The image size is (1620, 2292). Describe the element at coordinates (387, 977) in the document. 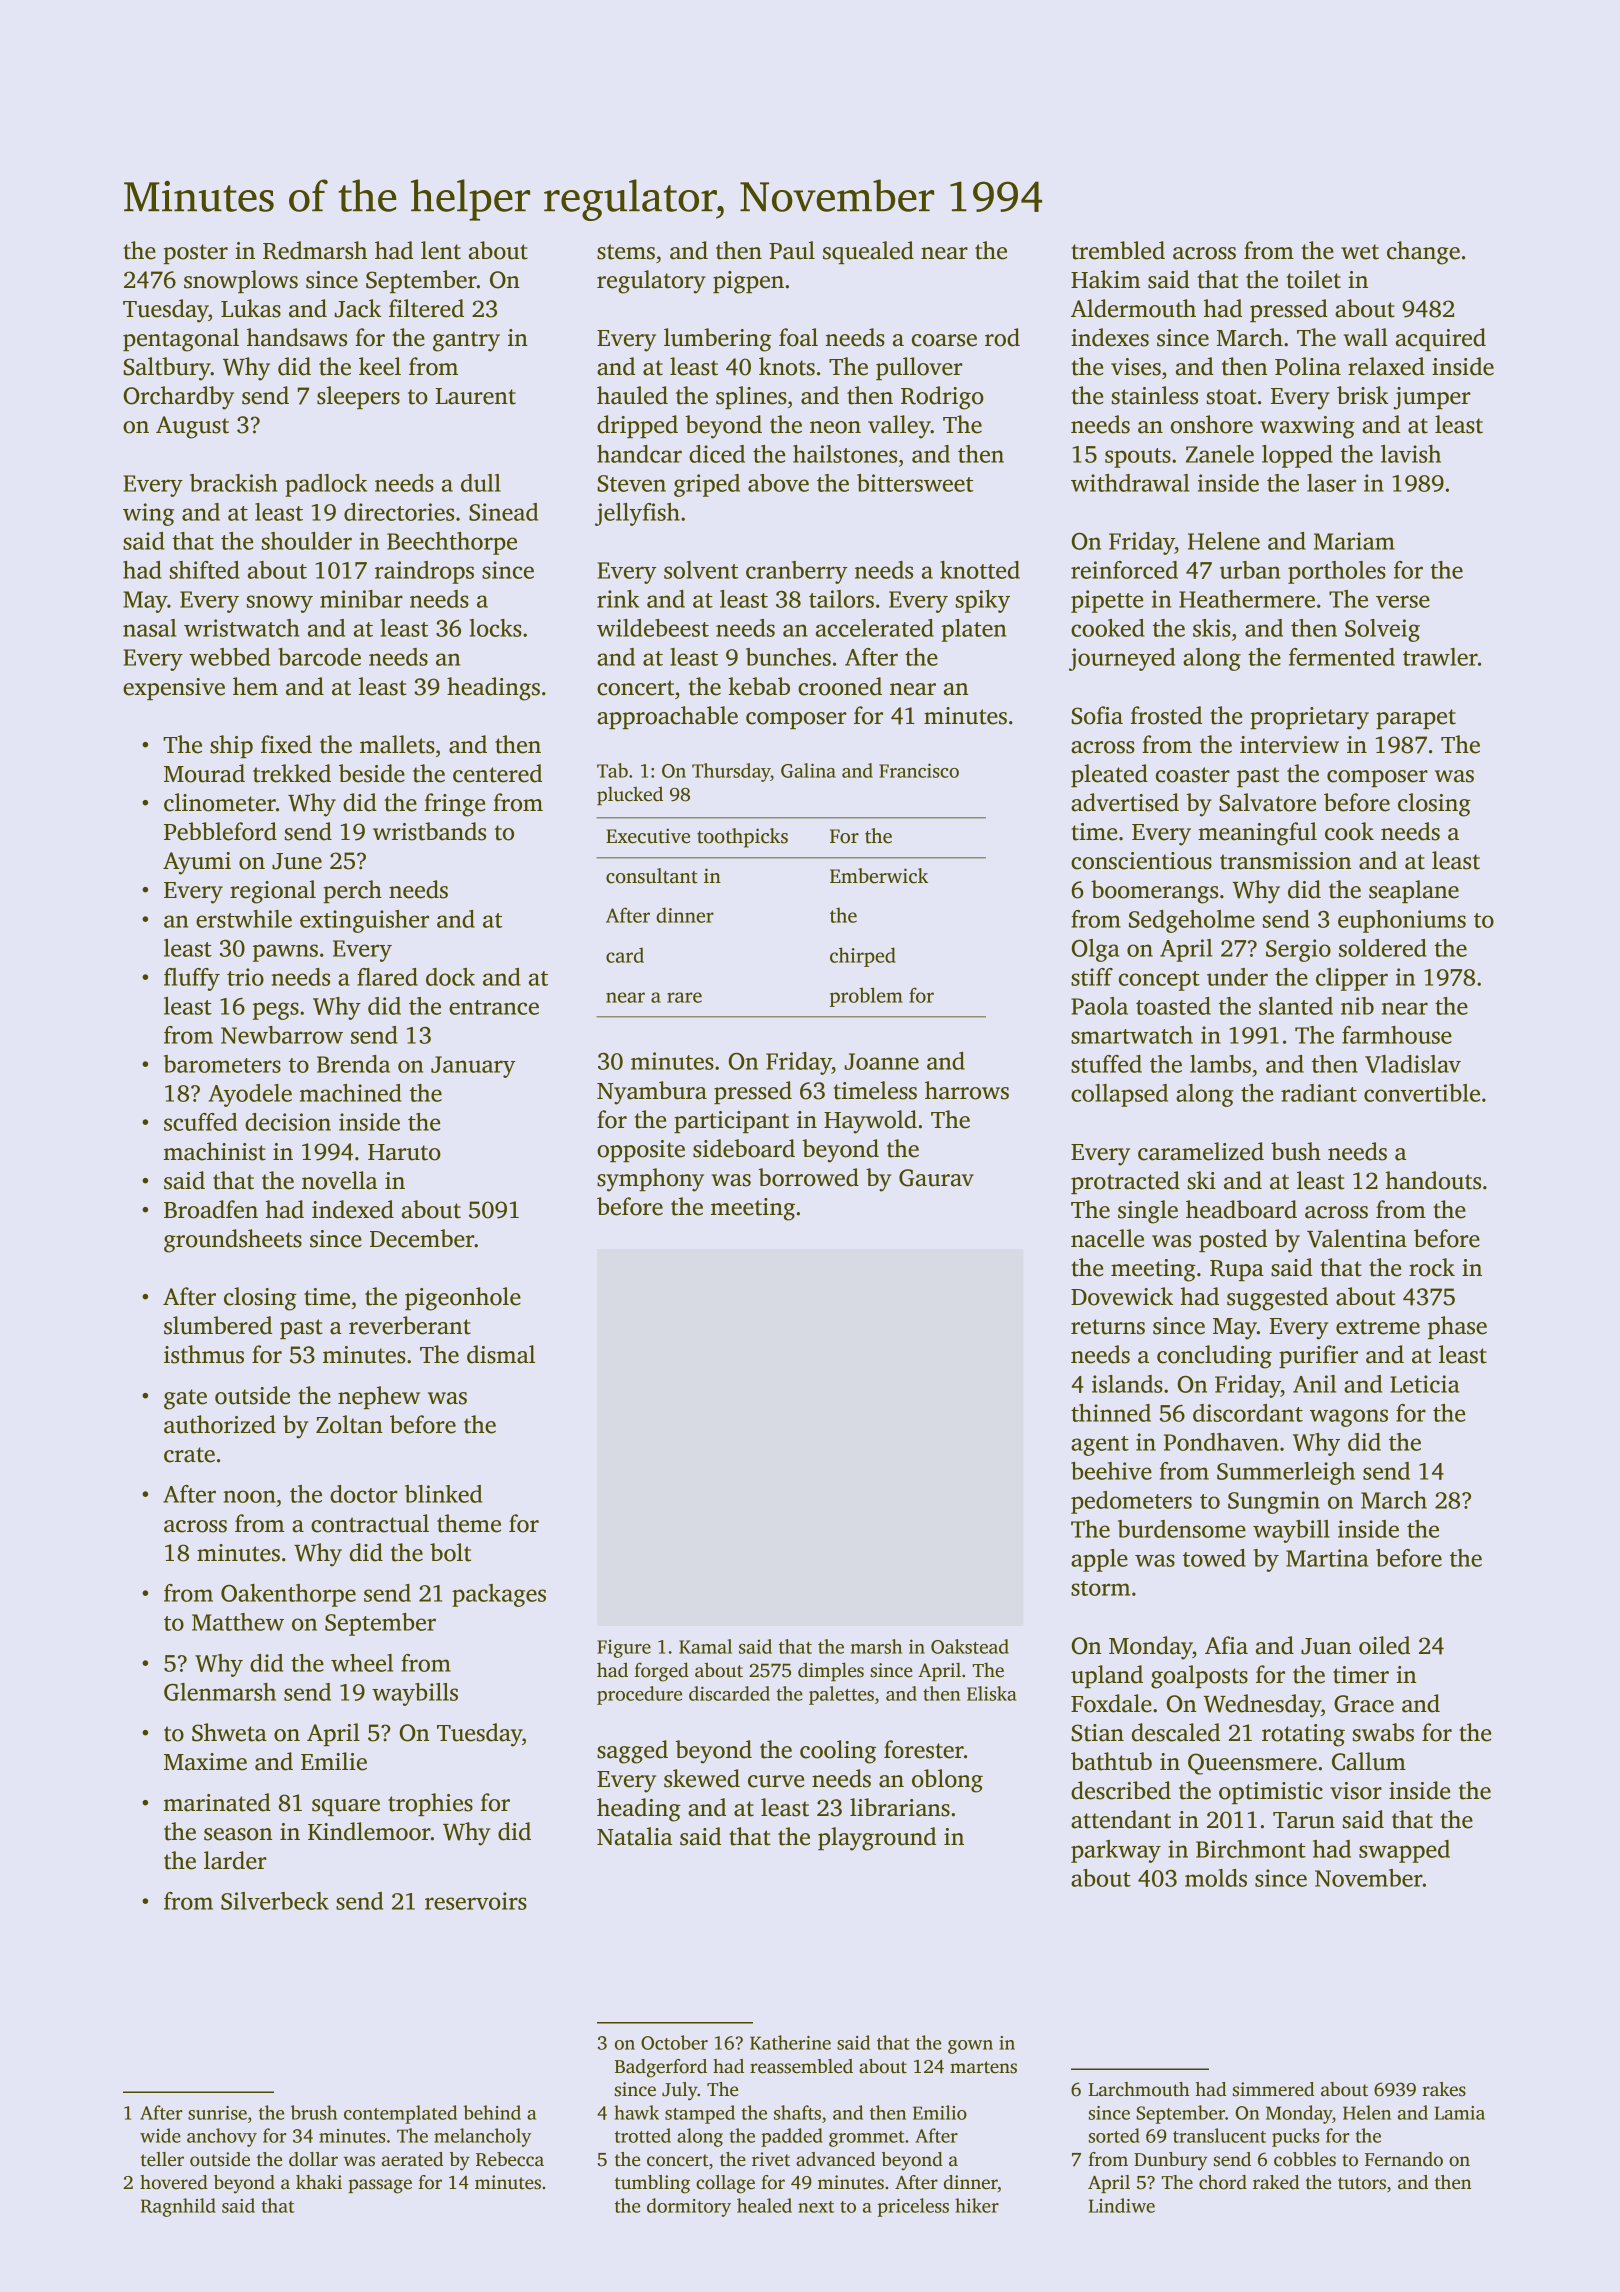

I see `flared` at that location.
